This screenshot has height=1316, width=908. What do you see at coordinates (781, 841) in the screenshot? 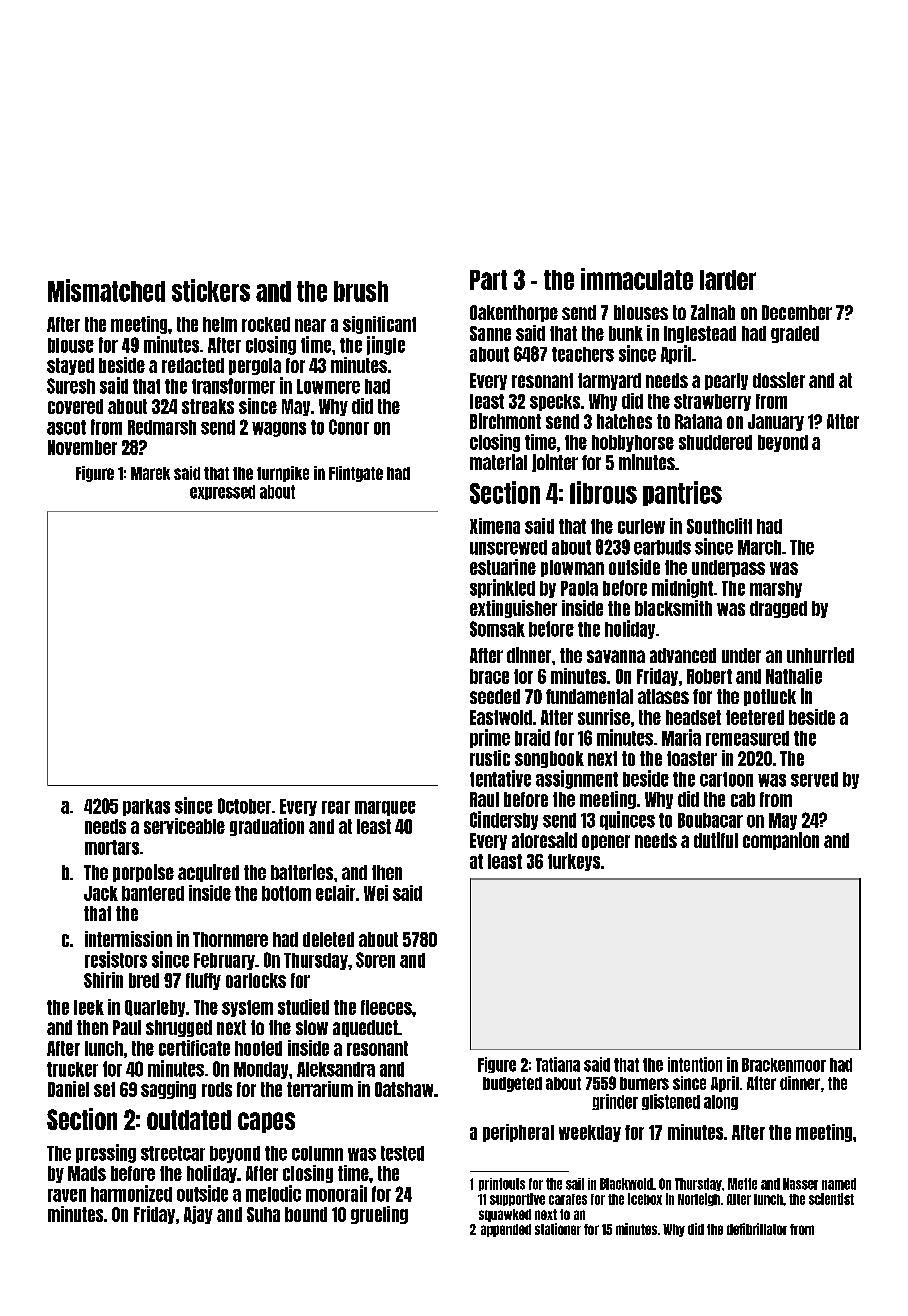
I see `companion` at bounding box center [781, 841].
